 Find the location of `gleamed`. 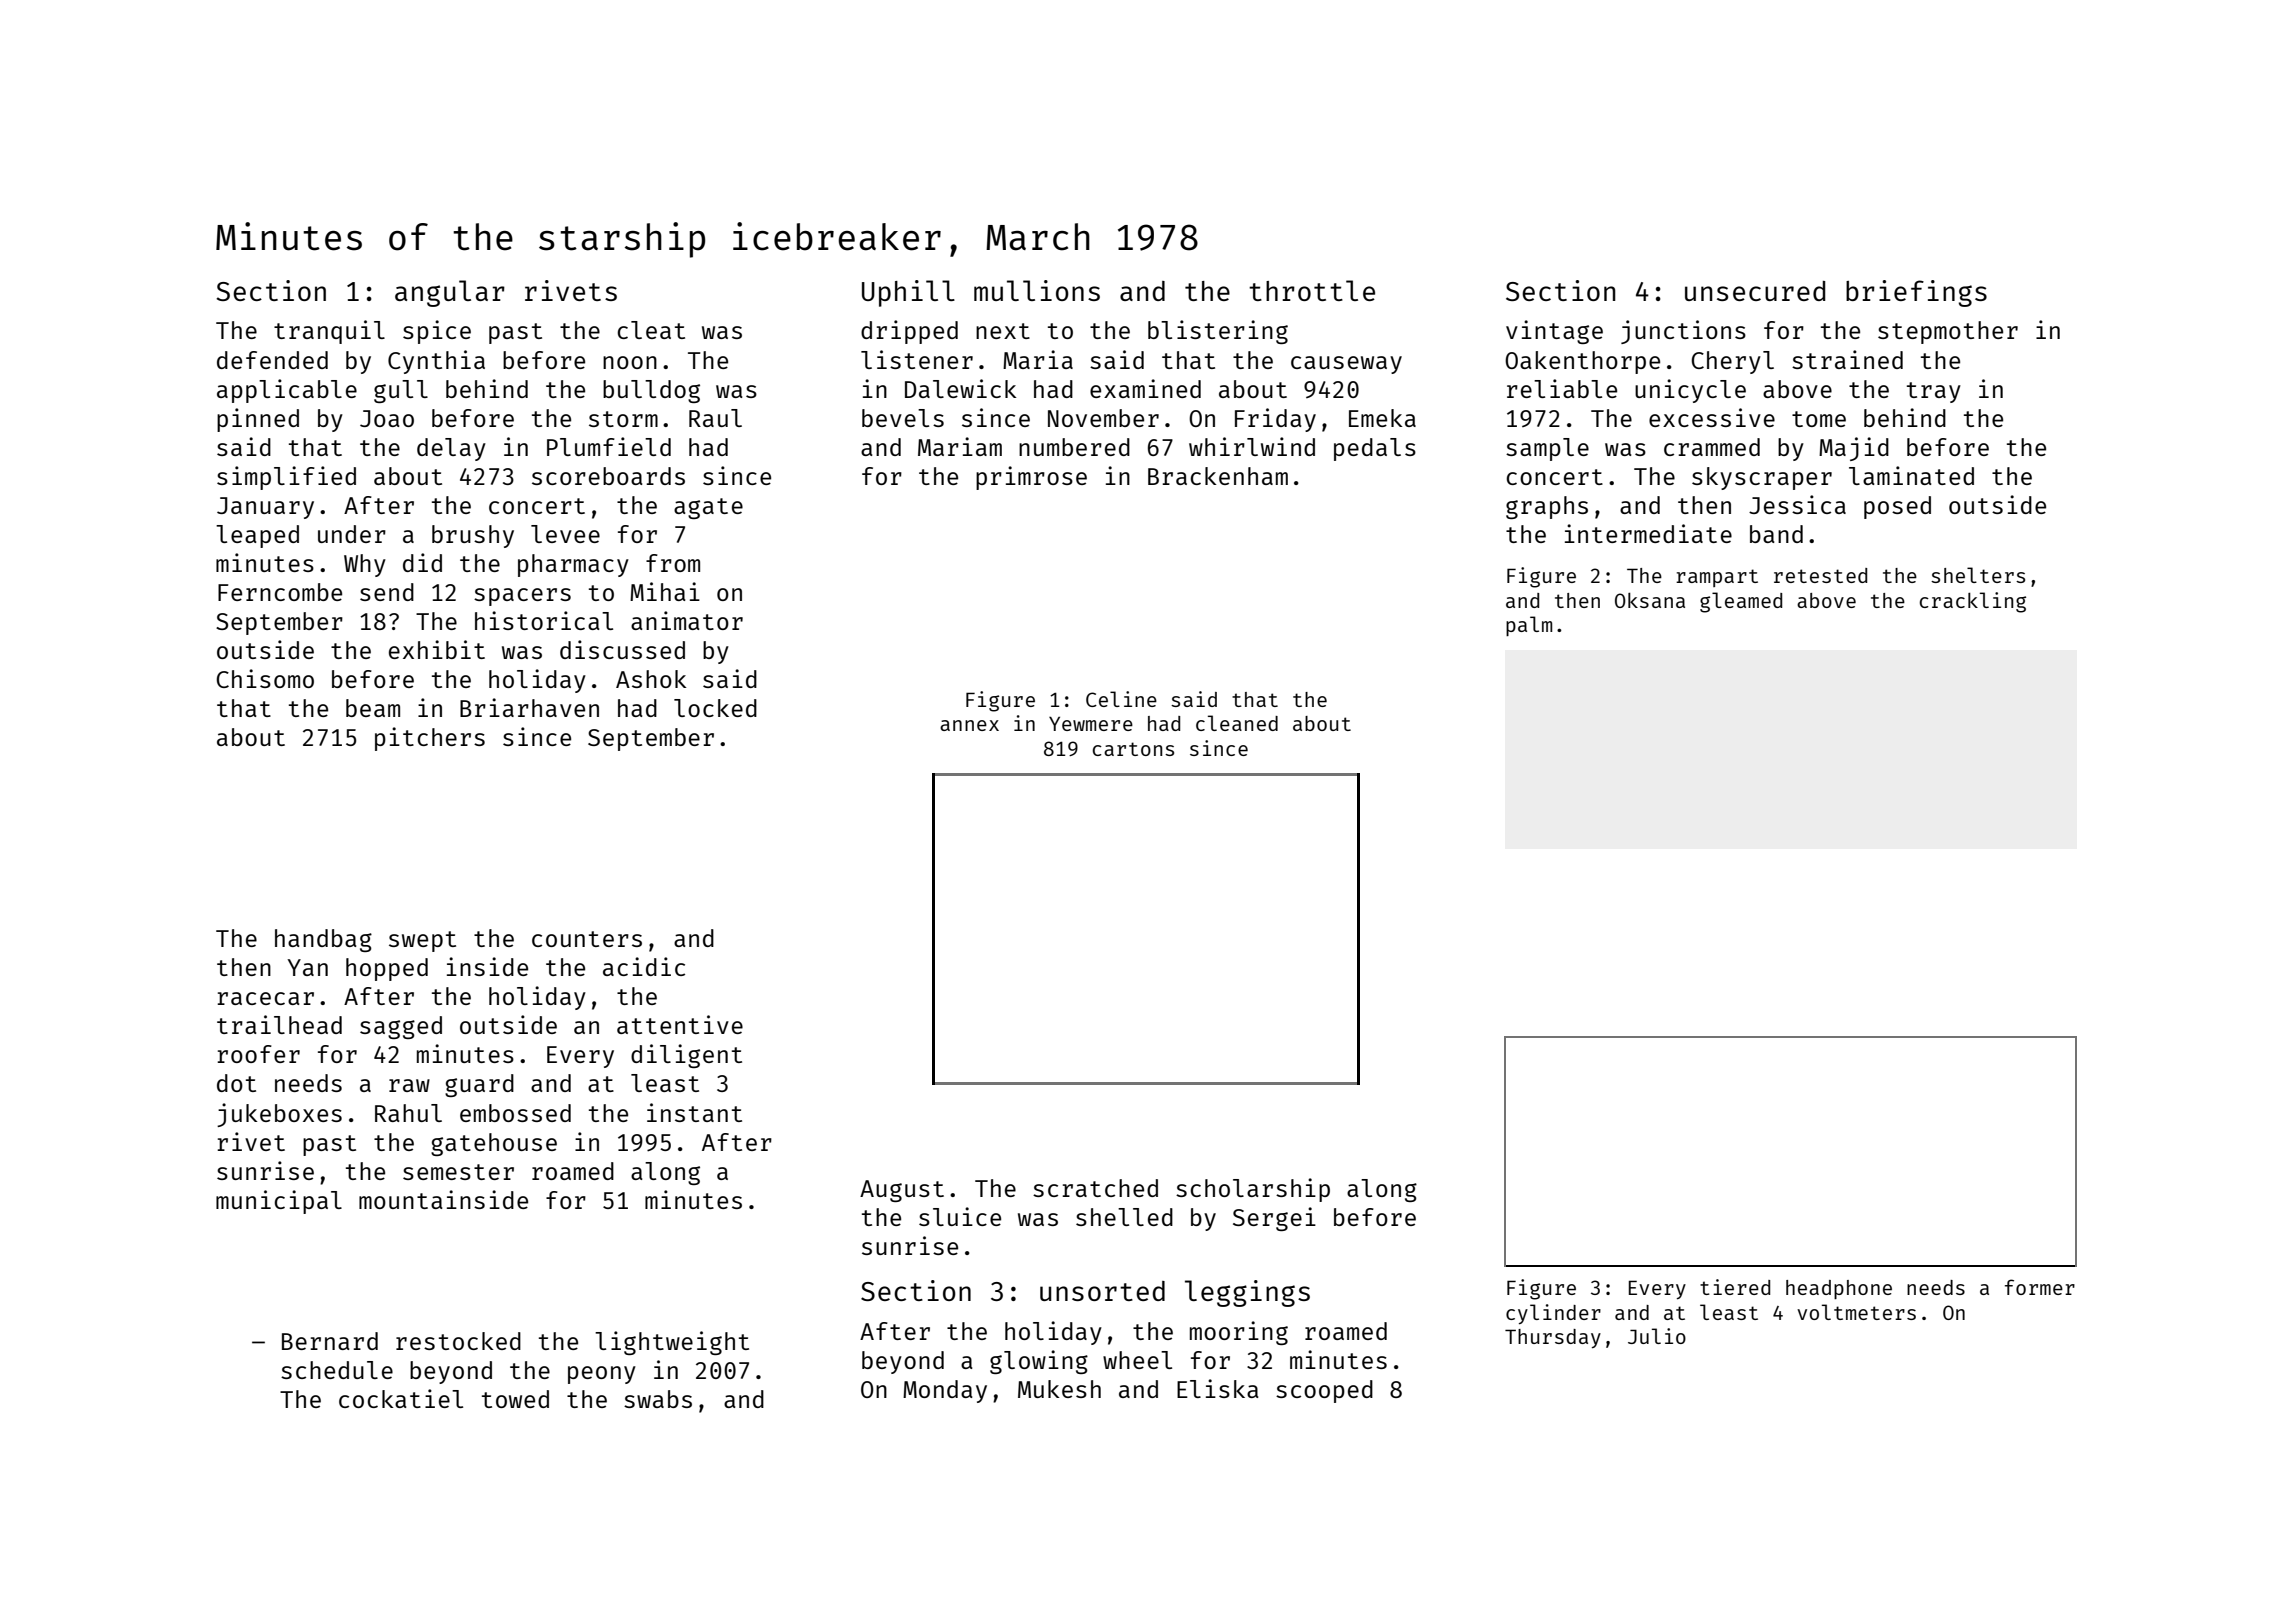

gleamed is located at coordinates (1741, 602).
